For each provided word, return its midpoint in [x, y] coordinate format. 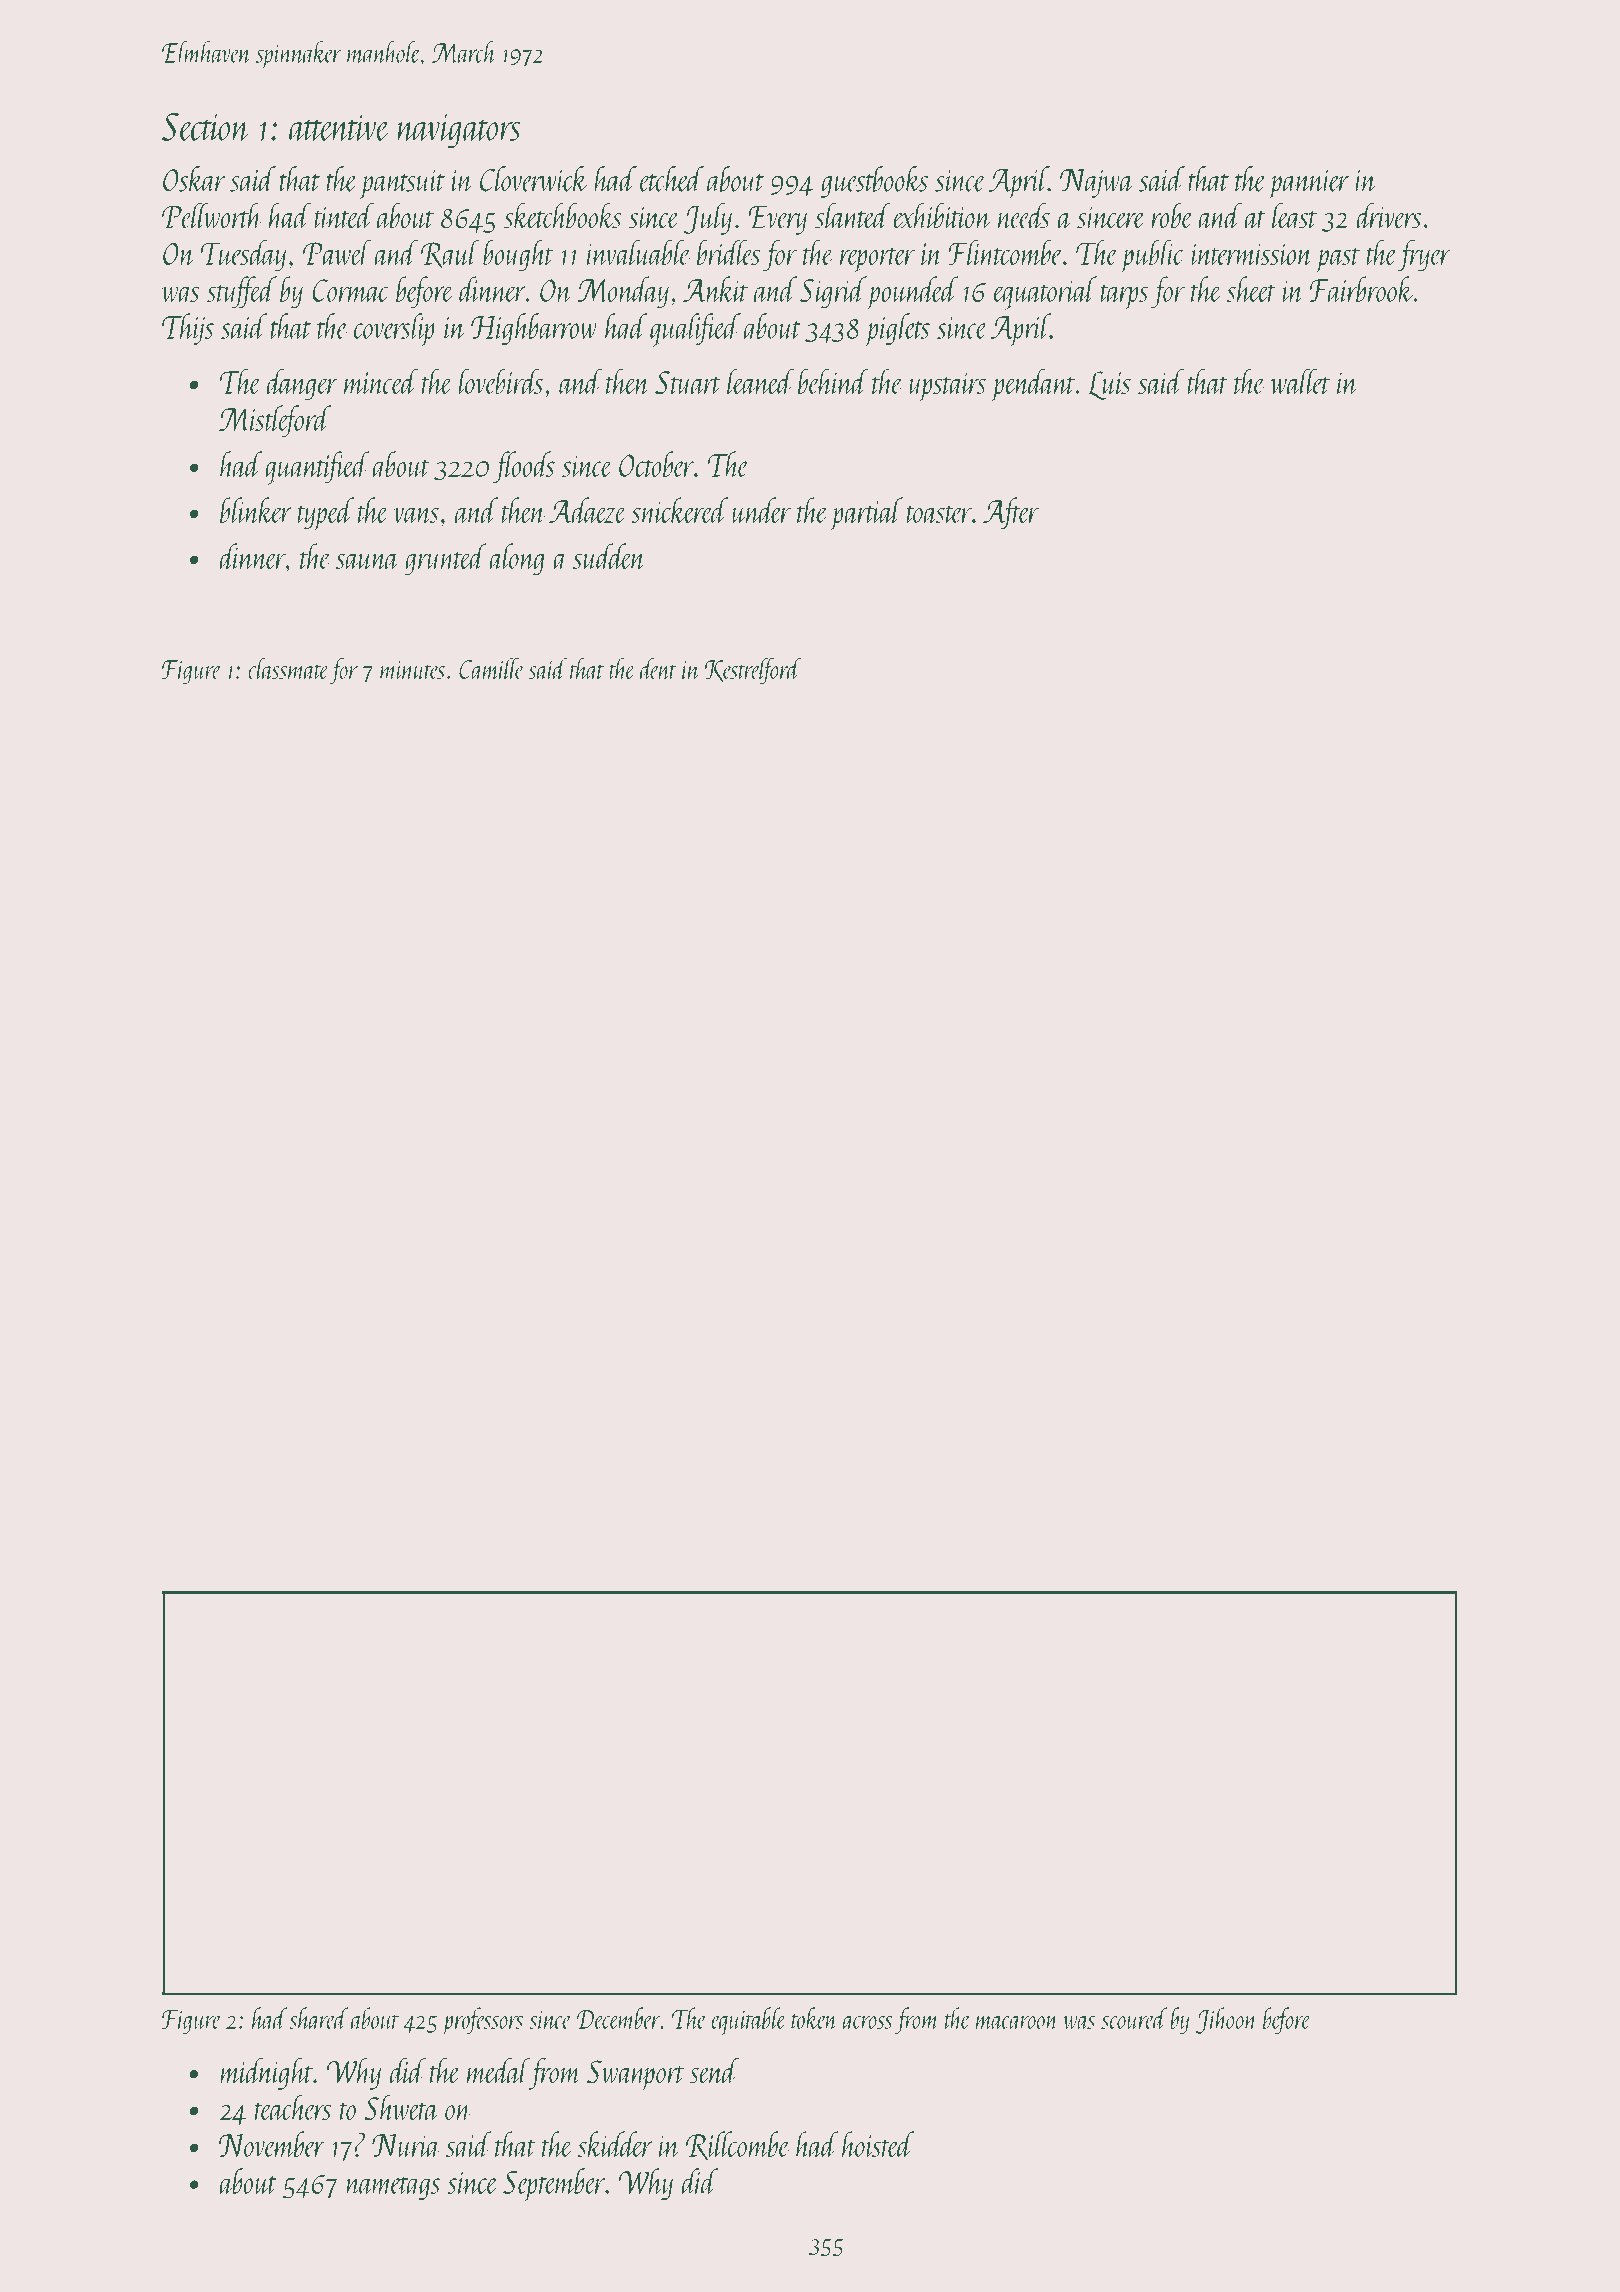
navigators [459, 131]
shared [319, 2018]
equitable [748, 2021]
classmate [288, 668]
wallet [1300, 381]
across [868, 2022]
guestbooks [874, 182]
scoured [1134, 2018]
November [272, 2144]
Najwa [1097, 183]
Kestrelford [753, 671]
